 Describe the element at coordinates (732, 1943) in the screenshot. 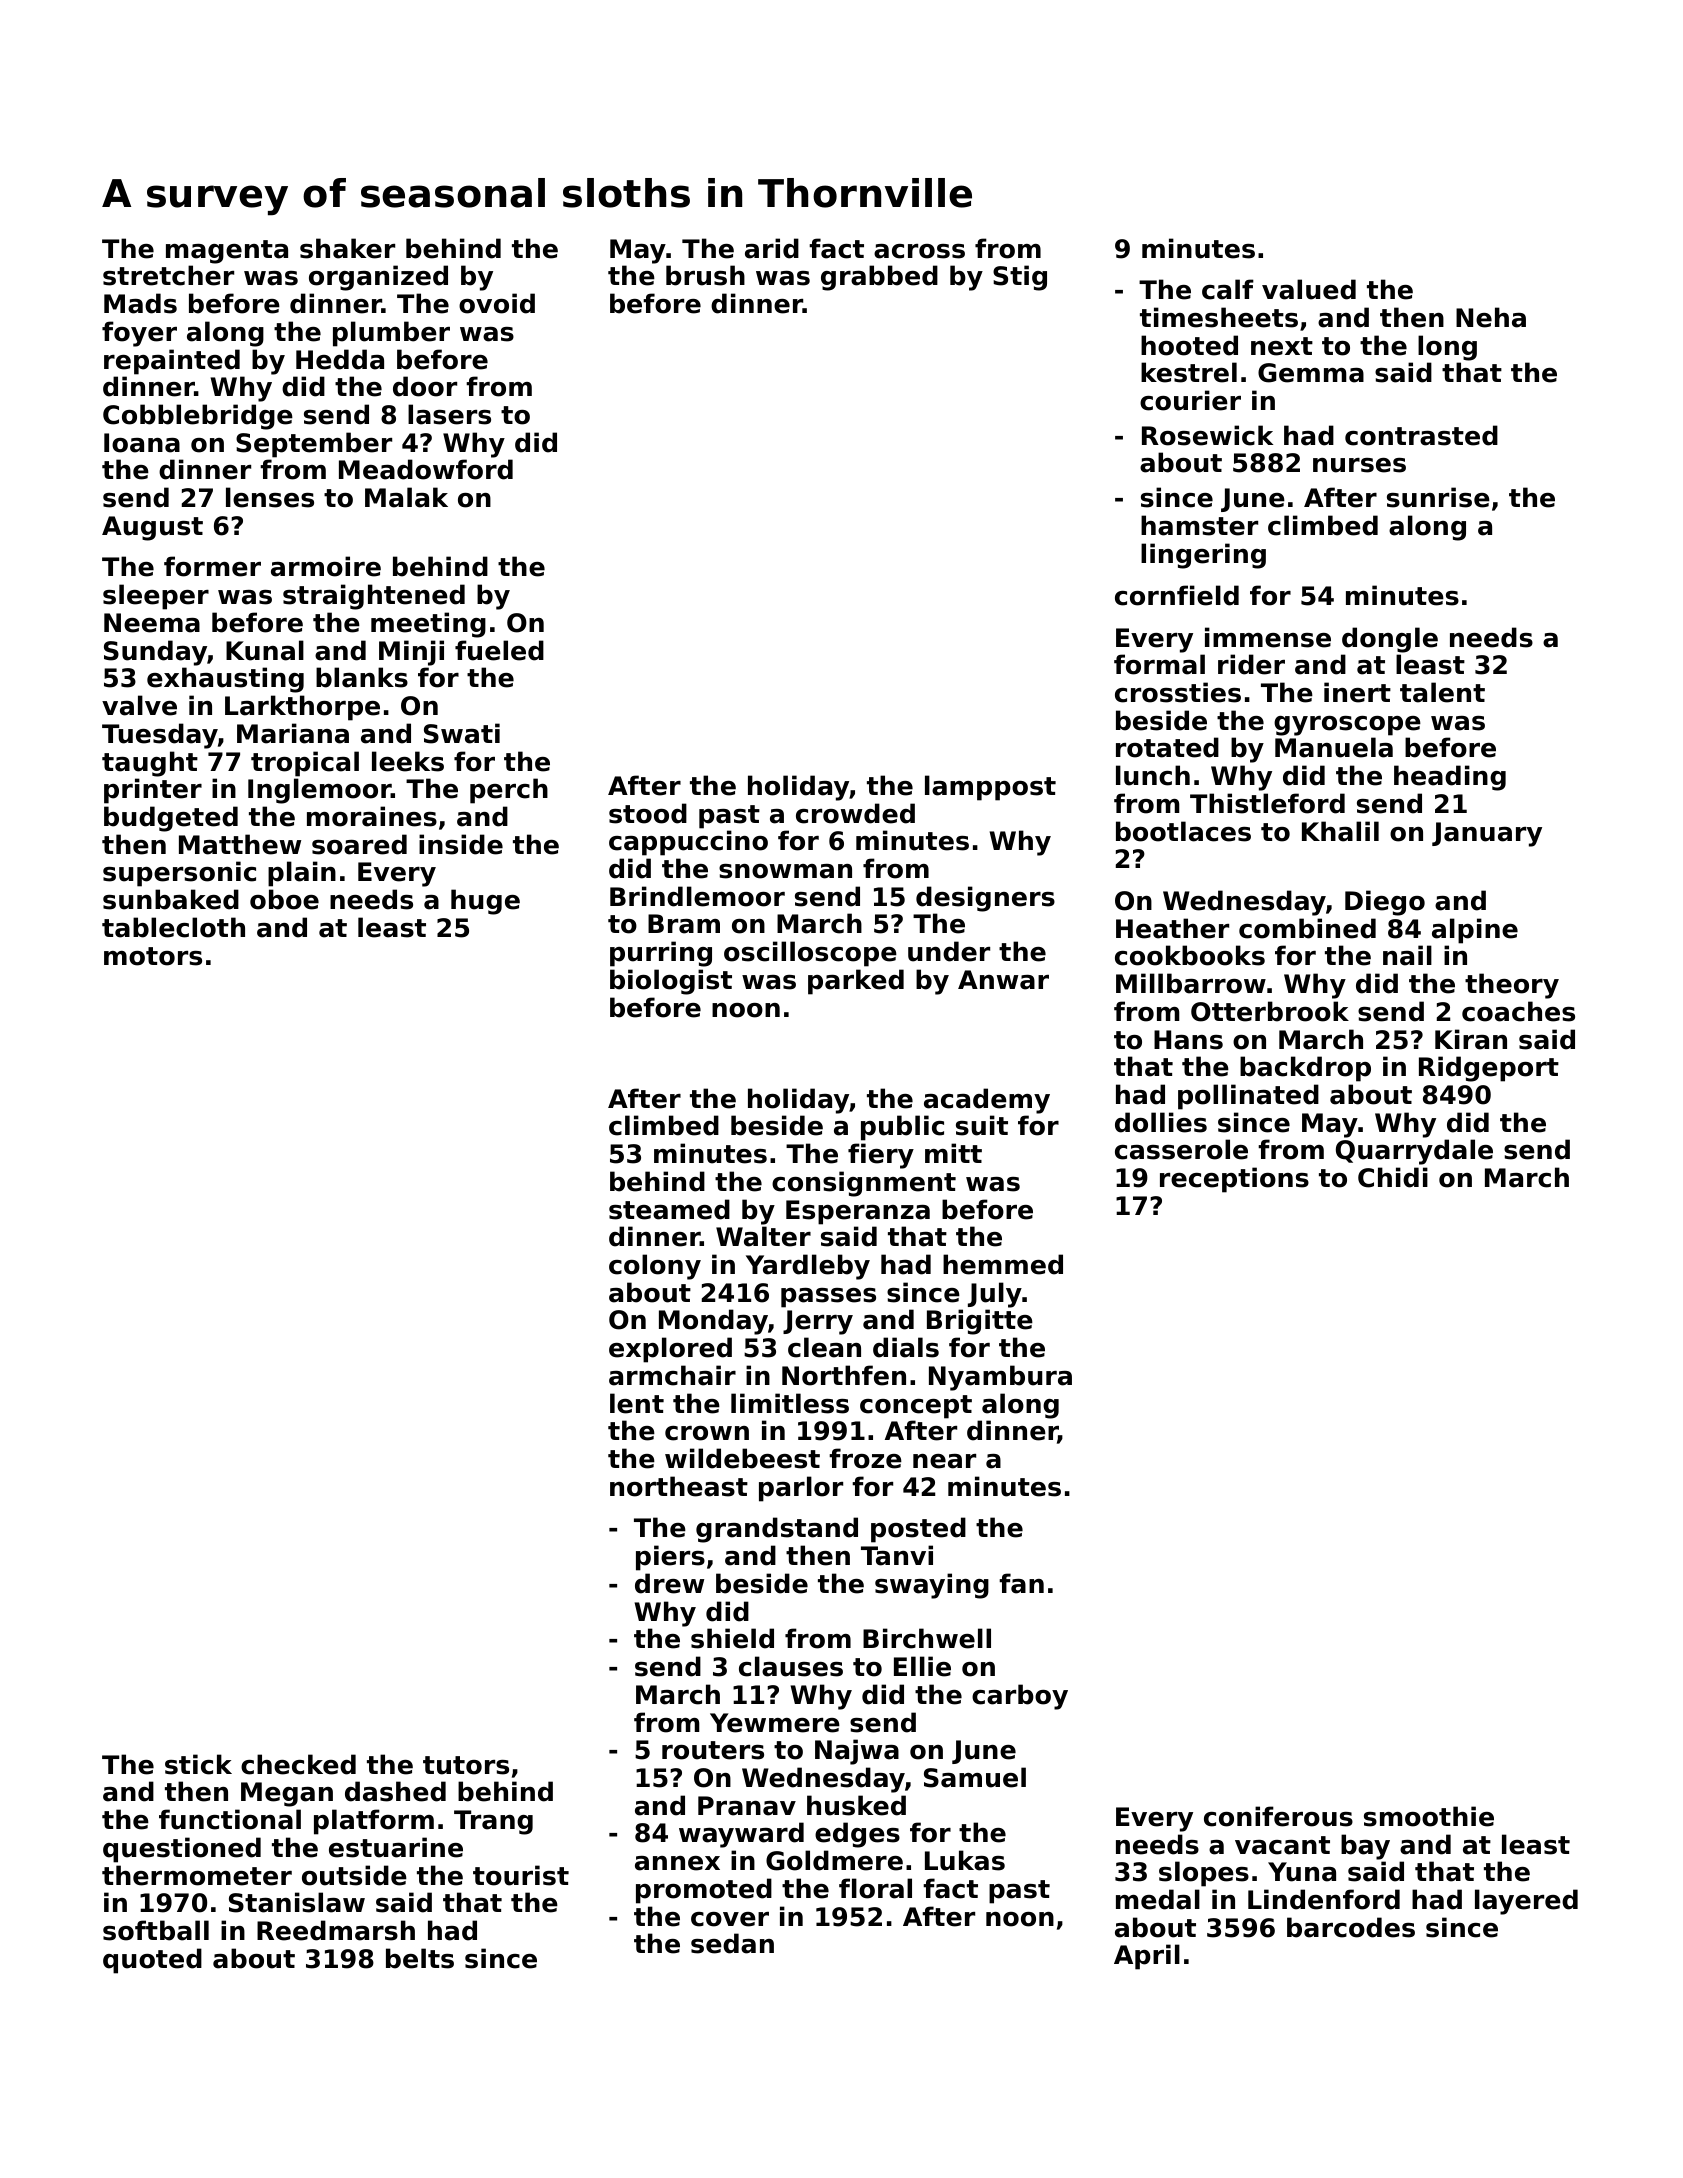

I see `sedan` at that location.
